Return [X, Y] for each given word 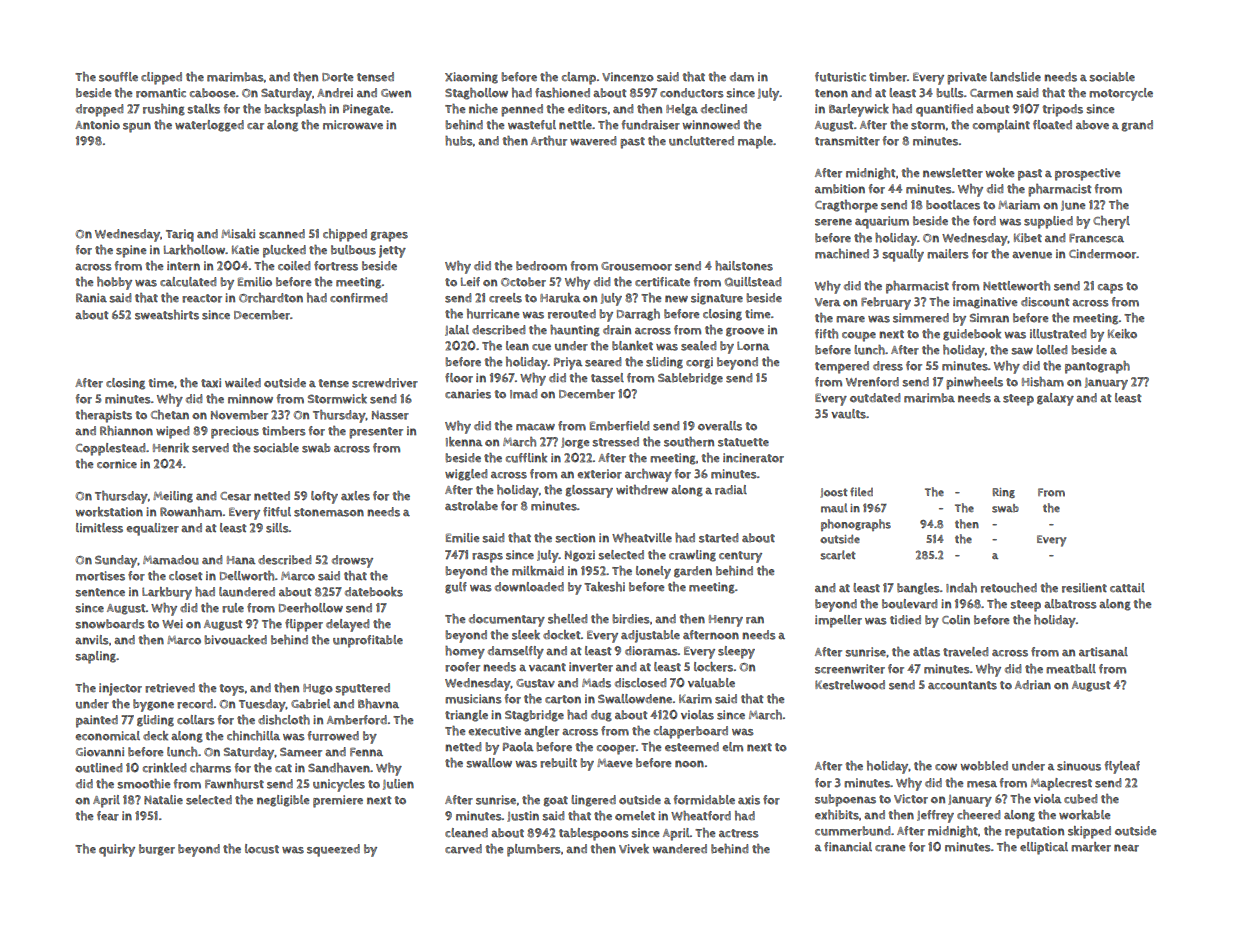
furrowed [333, 736]
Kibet [1028, 238]
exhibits [837, 815]
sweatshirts [167, 315]
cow [946, 767]
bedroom [541, 266]
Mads [596, 683]
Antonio [97, 125]
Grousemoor [636, 266]
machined [842, 254]
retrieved [170, 688]
